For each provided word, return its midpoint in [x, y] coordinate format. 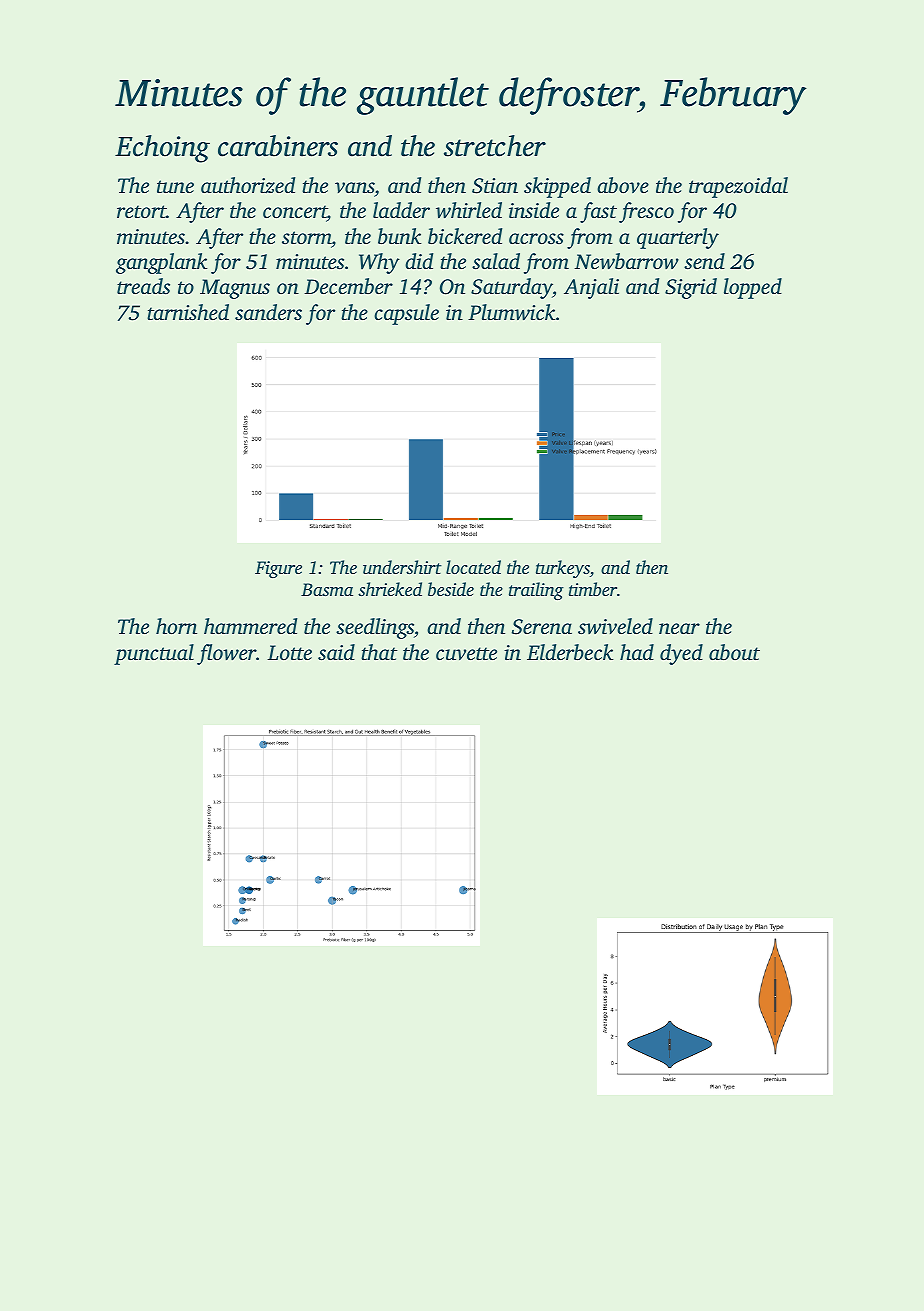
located [473, 567]
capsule [406, 314]
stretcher [495, 146]
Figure [278, 569]
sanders [268, 312]
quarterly [678, 238]
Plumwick [512, 312]
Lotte [289, 652]
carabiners [278, 146]
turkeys [563, 569]
